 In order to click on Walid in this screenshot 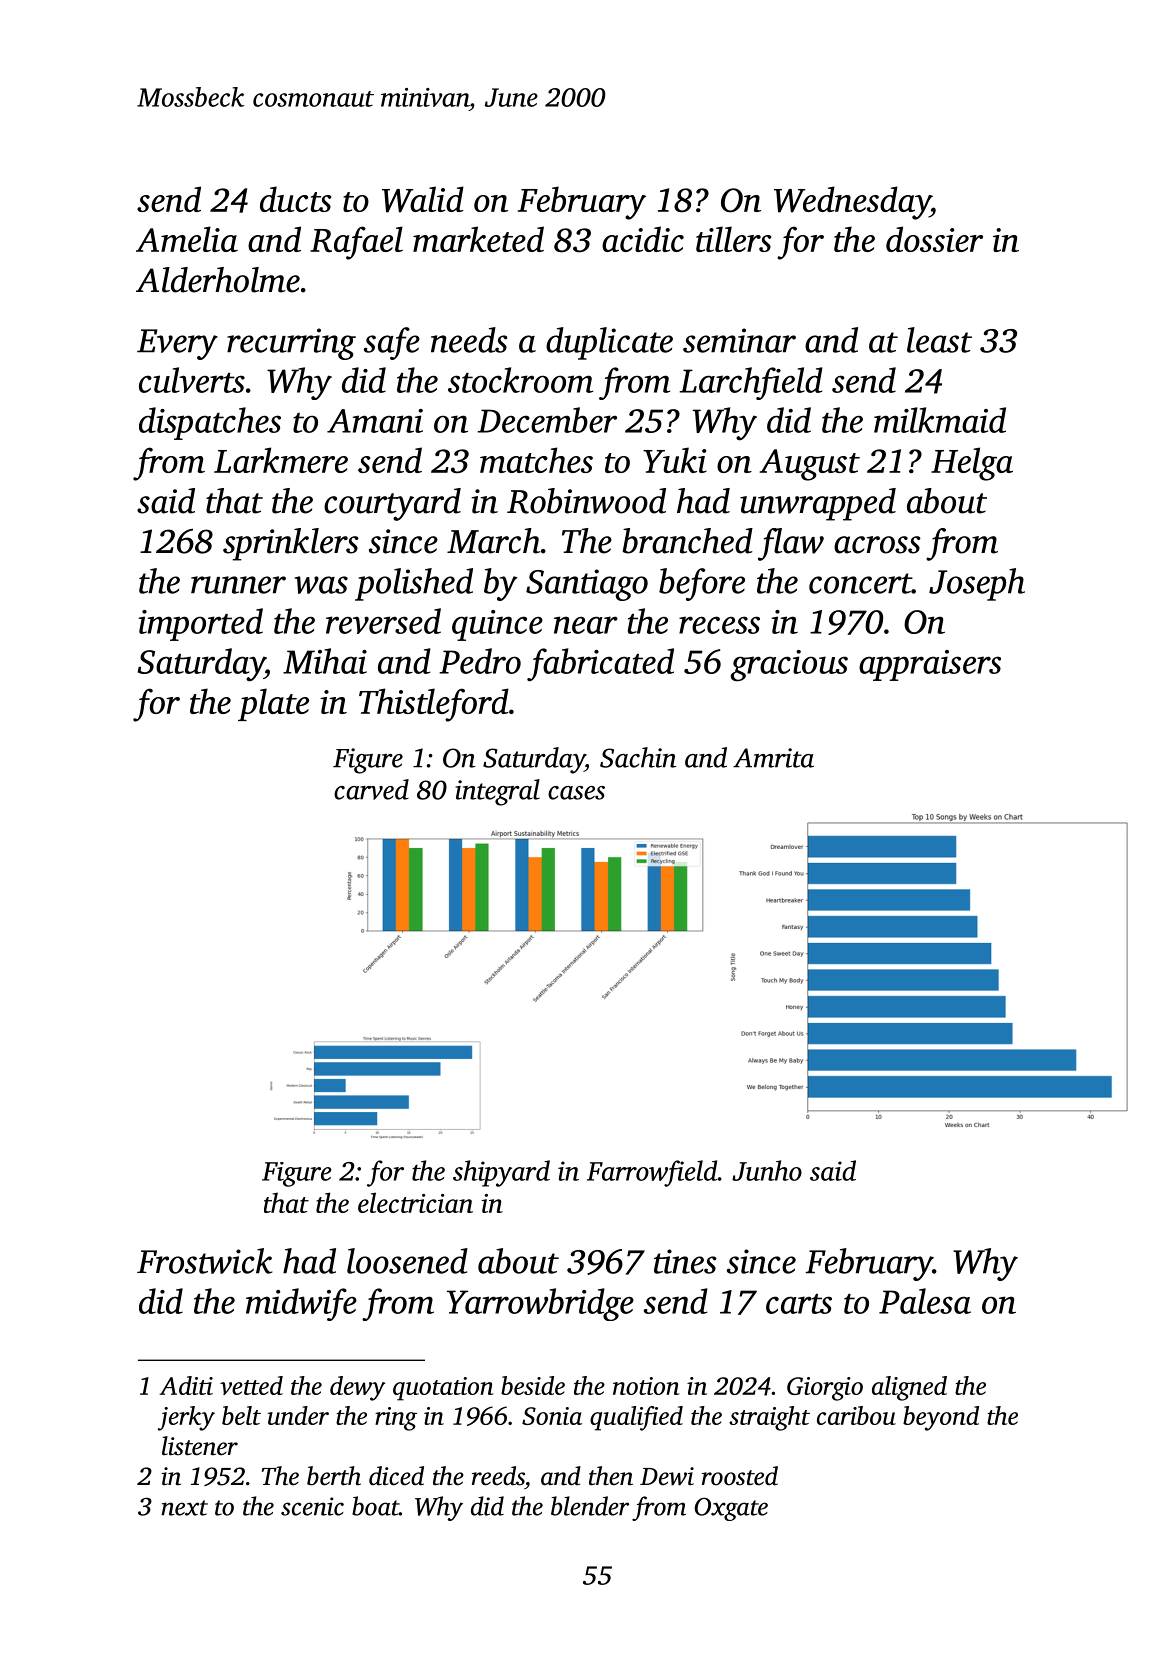, I will do `click(423, 199)`.
